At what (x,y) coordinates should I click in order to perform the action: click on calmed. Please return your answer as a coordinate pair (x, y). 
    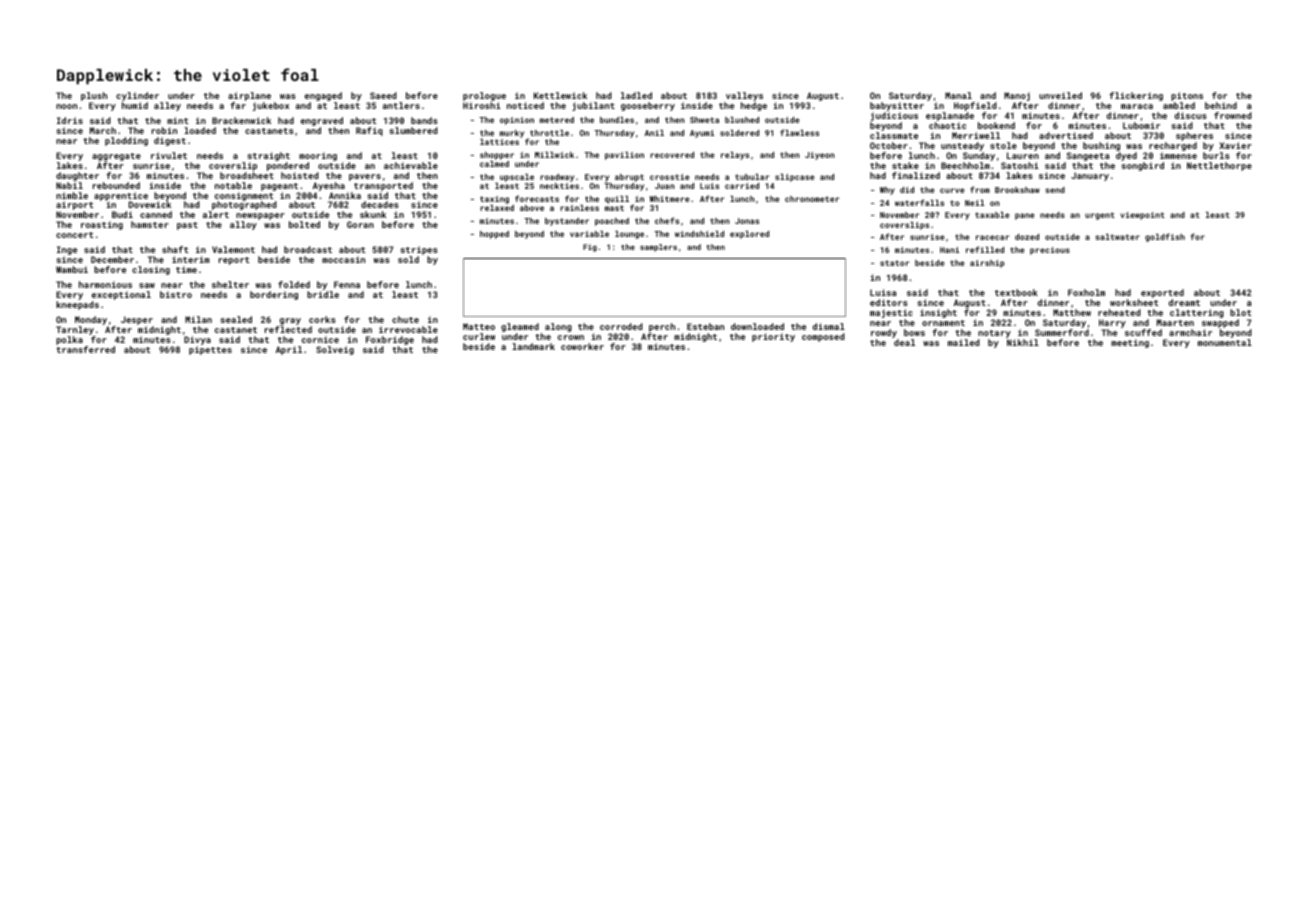
    Looking at the image, I should click on (494, 164).
